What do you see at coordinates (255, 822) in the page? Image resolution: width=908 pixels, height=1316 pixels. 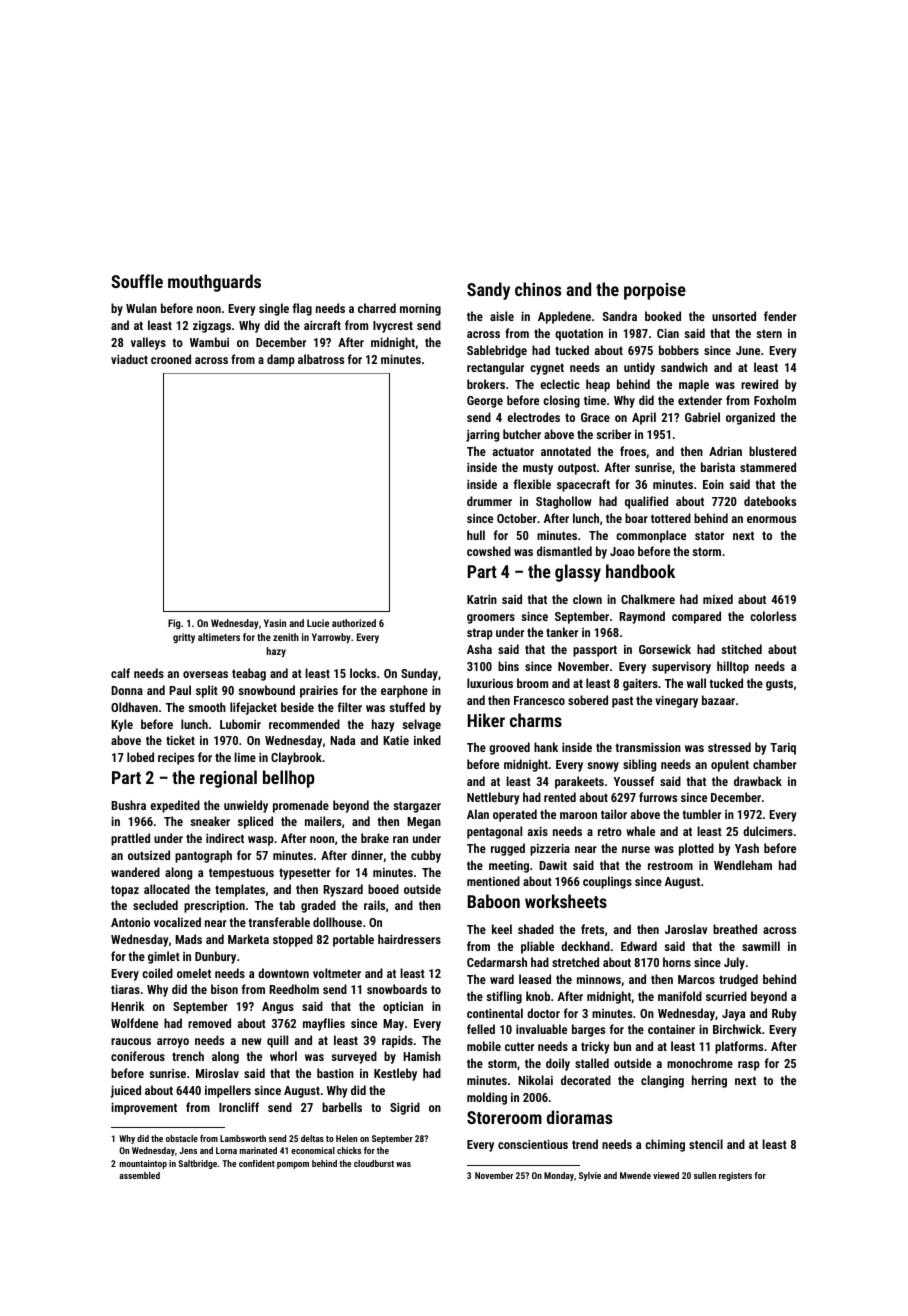 I see `spliced` at bounding box center [255, 822].
